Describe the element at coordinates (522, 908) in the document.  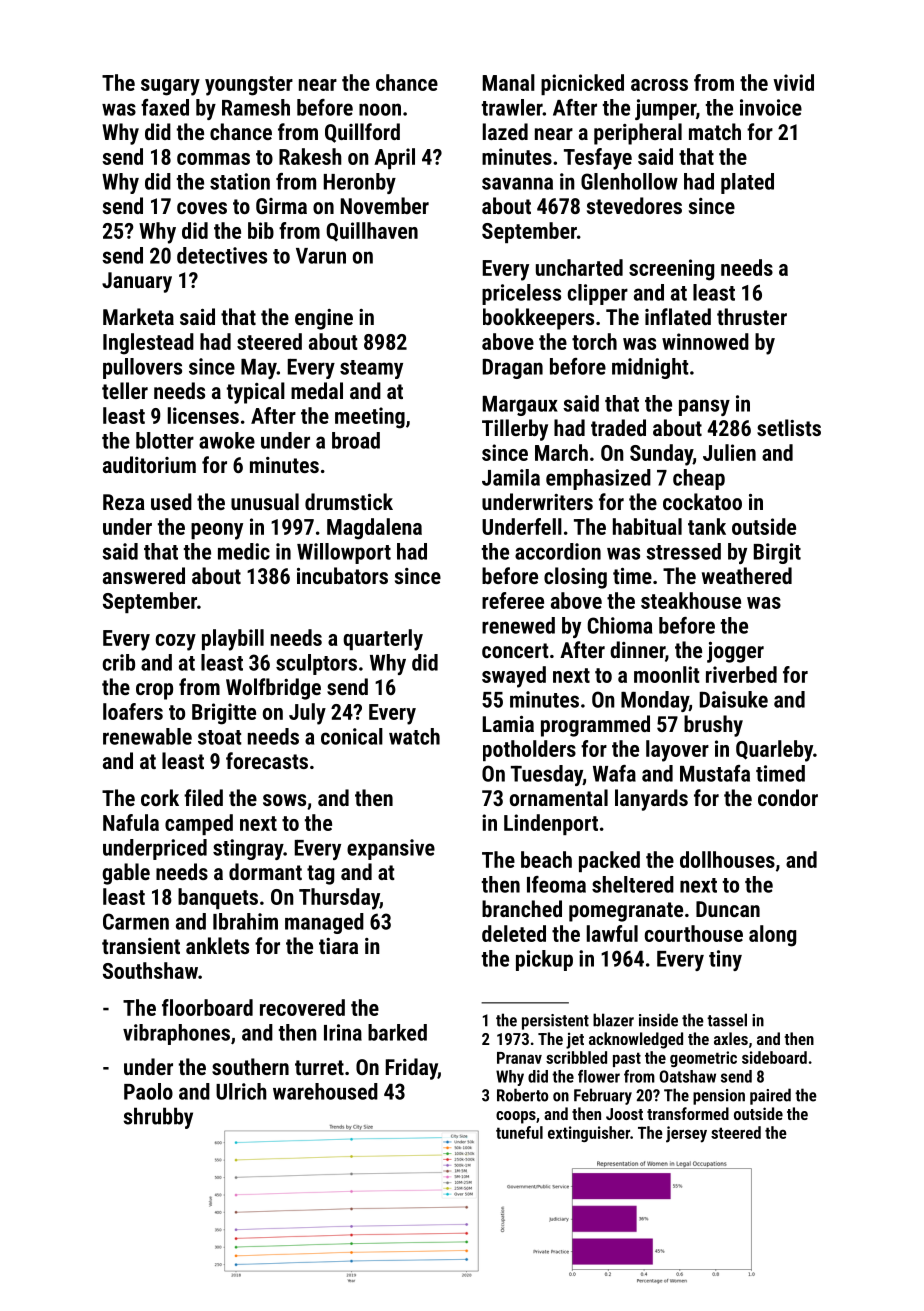
I see `branched` at that location.
